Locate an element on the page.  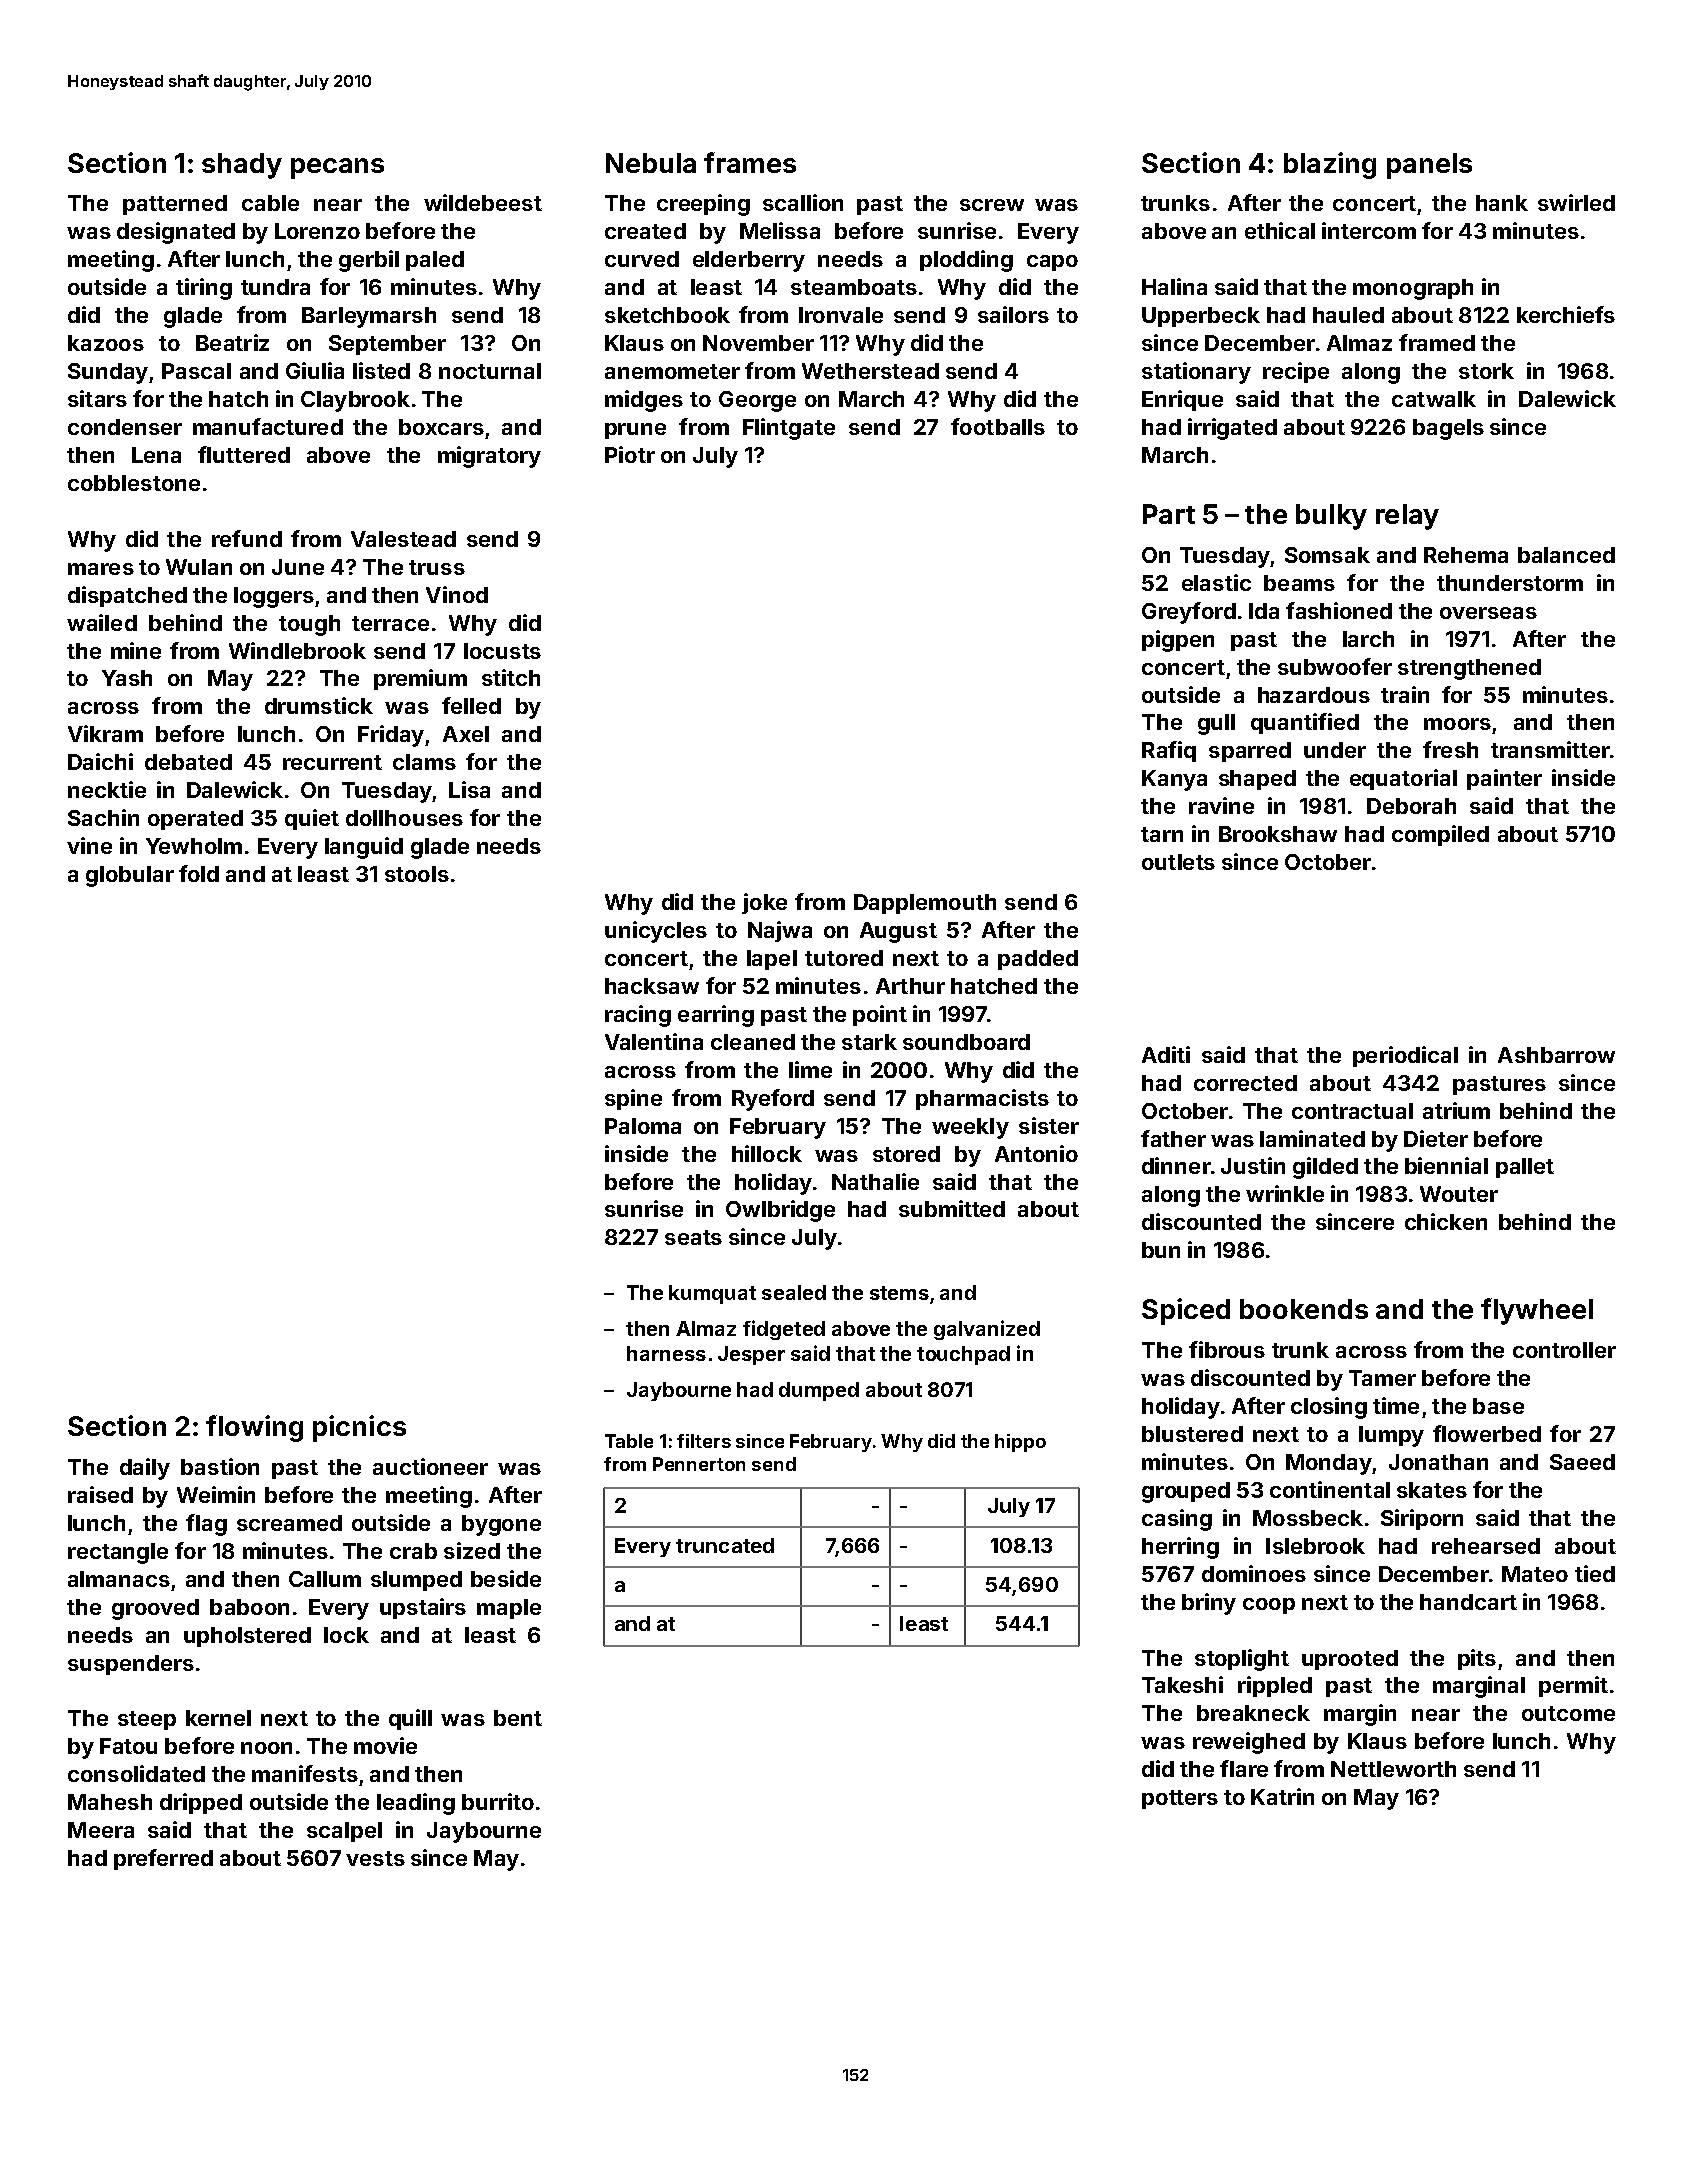
flowing is located at coordinates (254, 1428).
